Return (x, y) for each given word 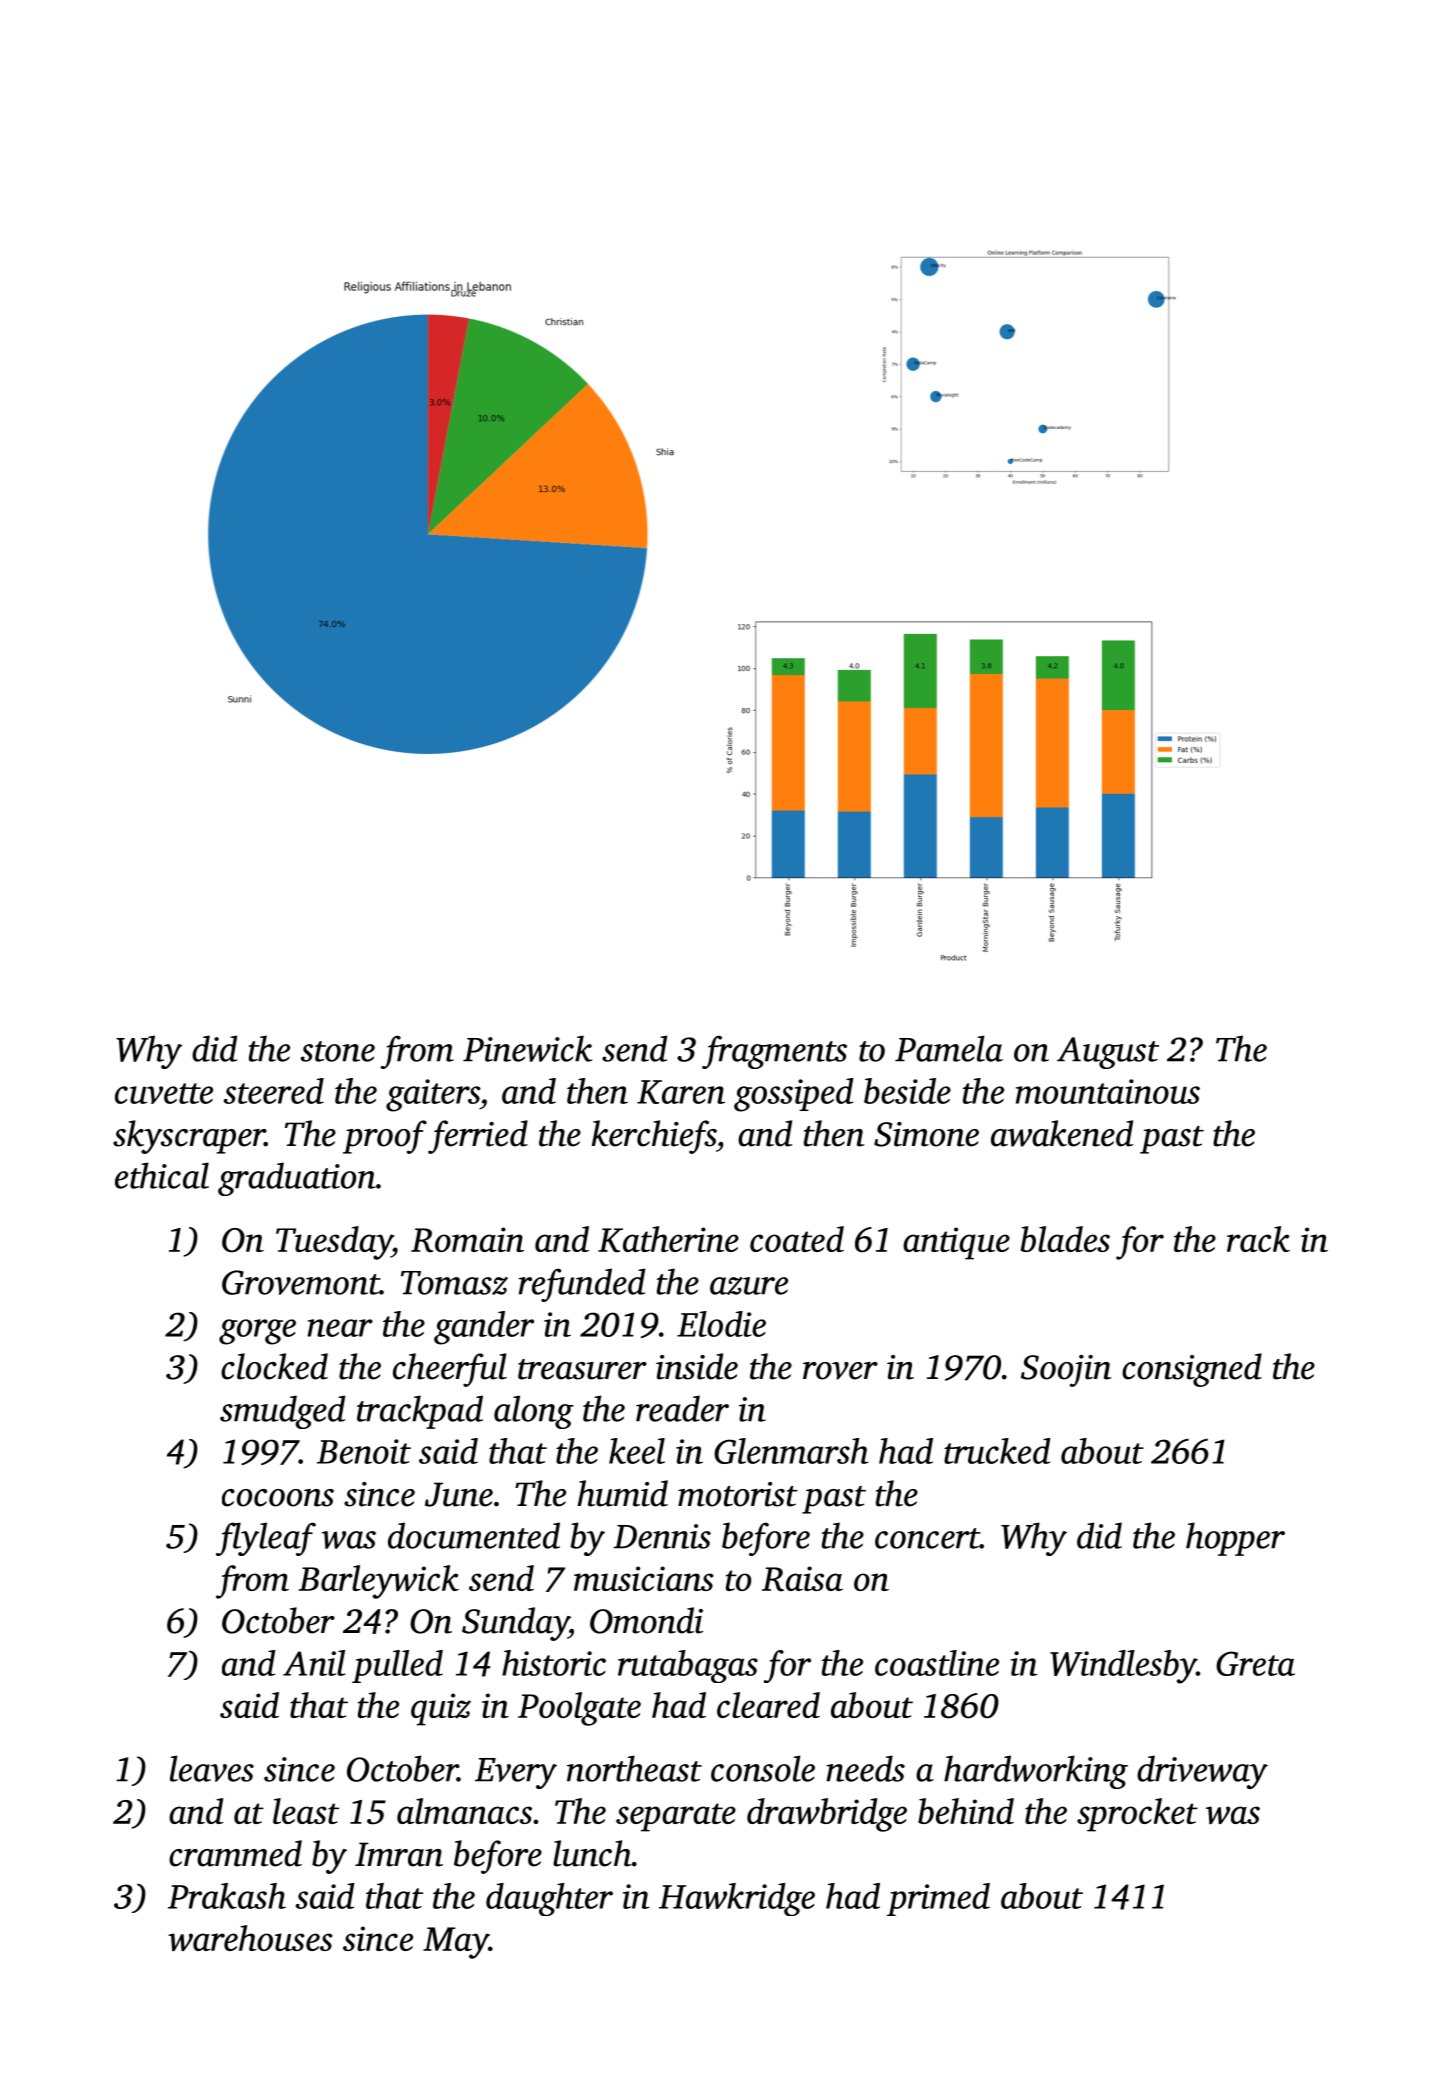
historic (554, 1663)
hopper (1235, 1539)
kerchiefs (654, 1137)
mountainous (1108, 1091)
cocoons (278, 1498)
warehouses (250, 1938)
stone (338, 1051)
